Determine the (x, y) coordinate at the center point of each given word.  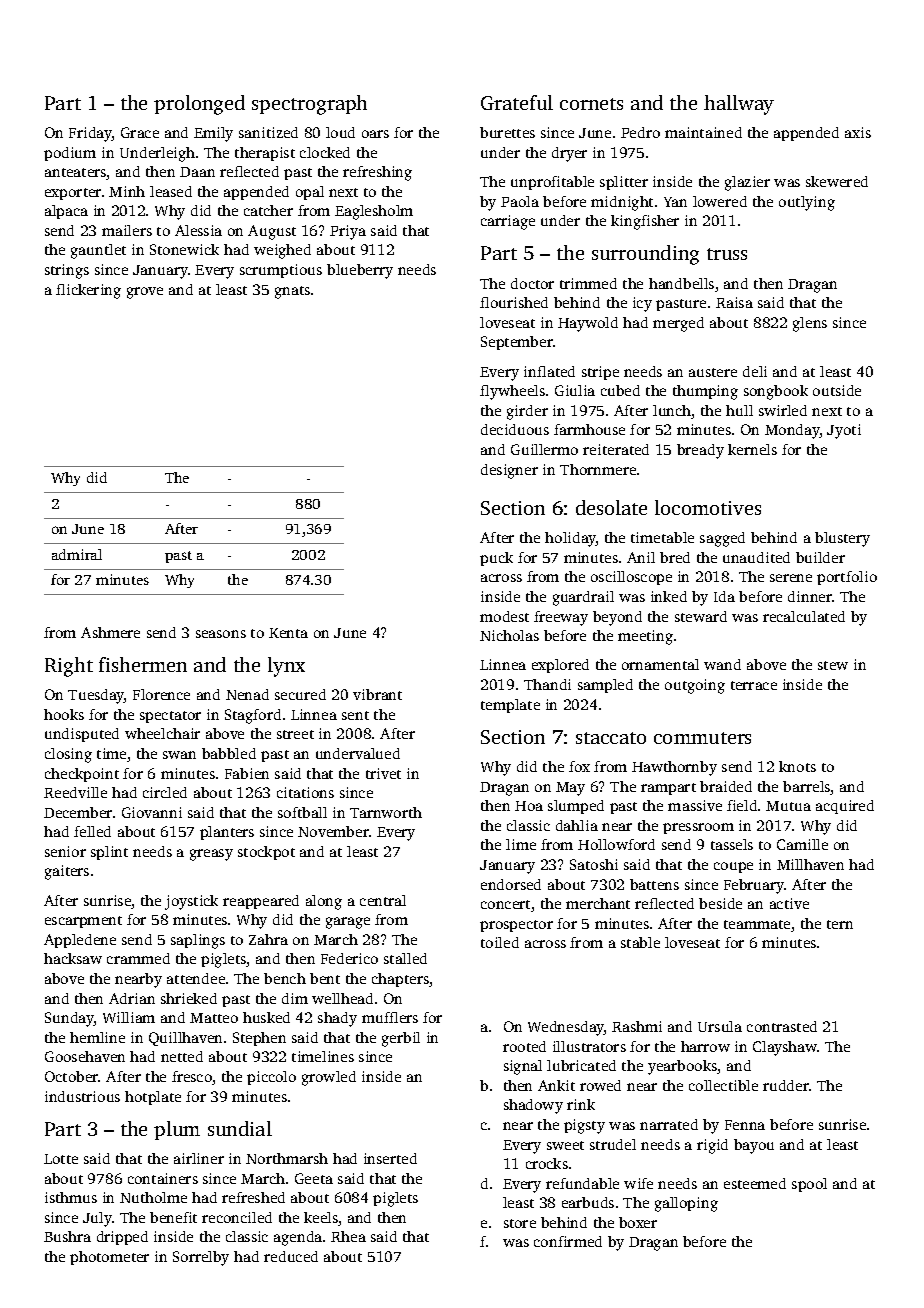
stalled (405, 958)
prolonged (199, 105)
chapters (400, 980)
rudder (786, 1085)
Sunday (69, 1019)
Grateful (517, 102)
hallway (739, 105)
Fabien (247, 773)
